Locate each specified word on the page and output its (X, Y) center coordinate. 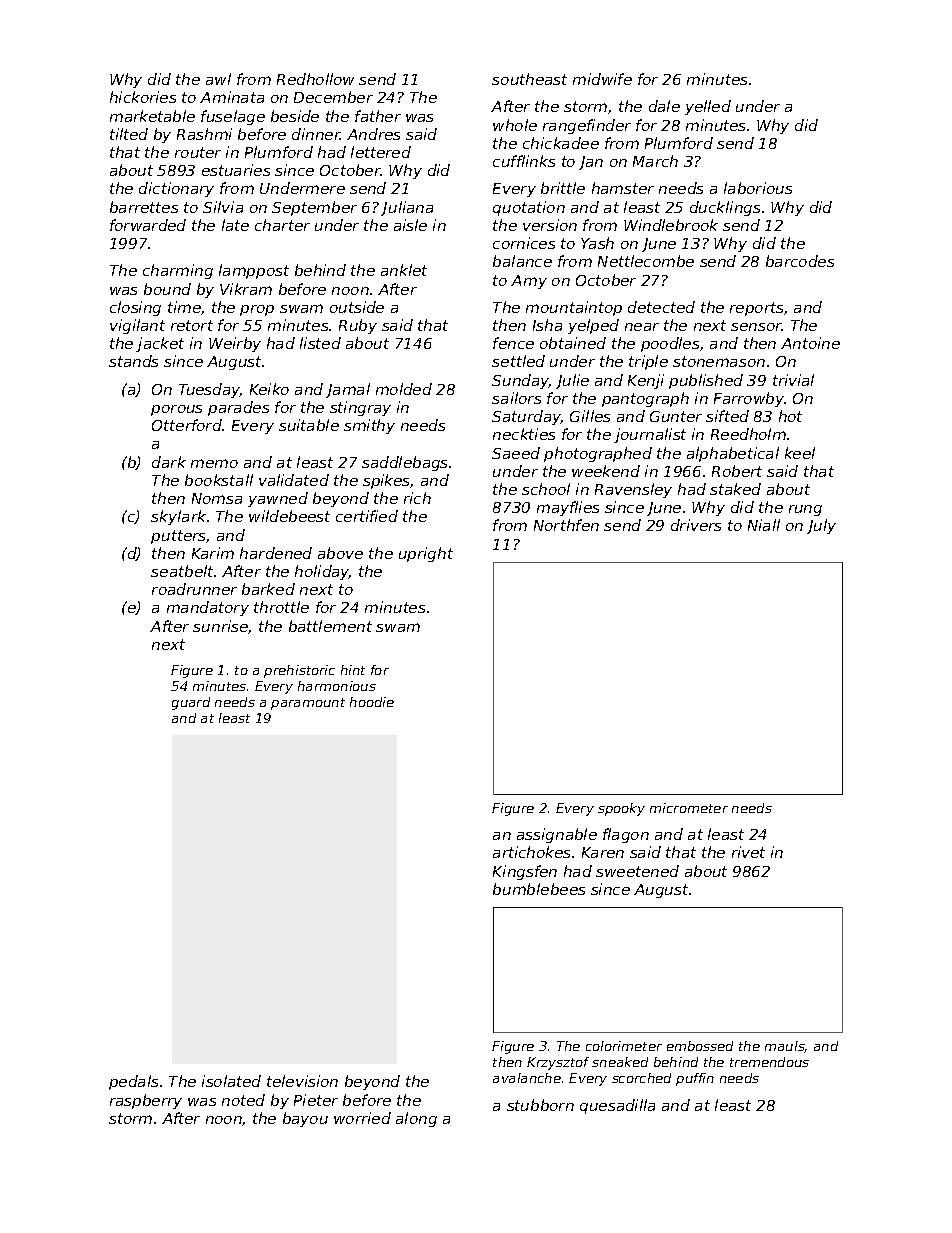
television (302, 1081)
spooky (621, 809)
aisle (410, 225)
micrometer (689, 808)
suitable (309, 425)
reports (756, 309)
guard (191, 703)
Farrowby (749, 399)
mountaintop (574, 308)
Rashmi (204, 134)
